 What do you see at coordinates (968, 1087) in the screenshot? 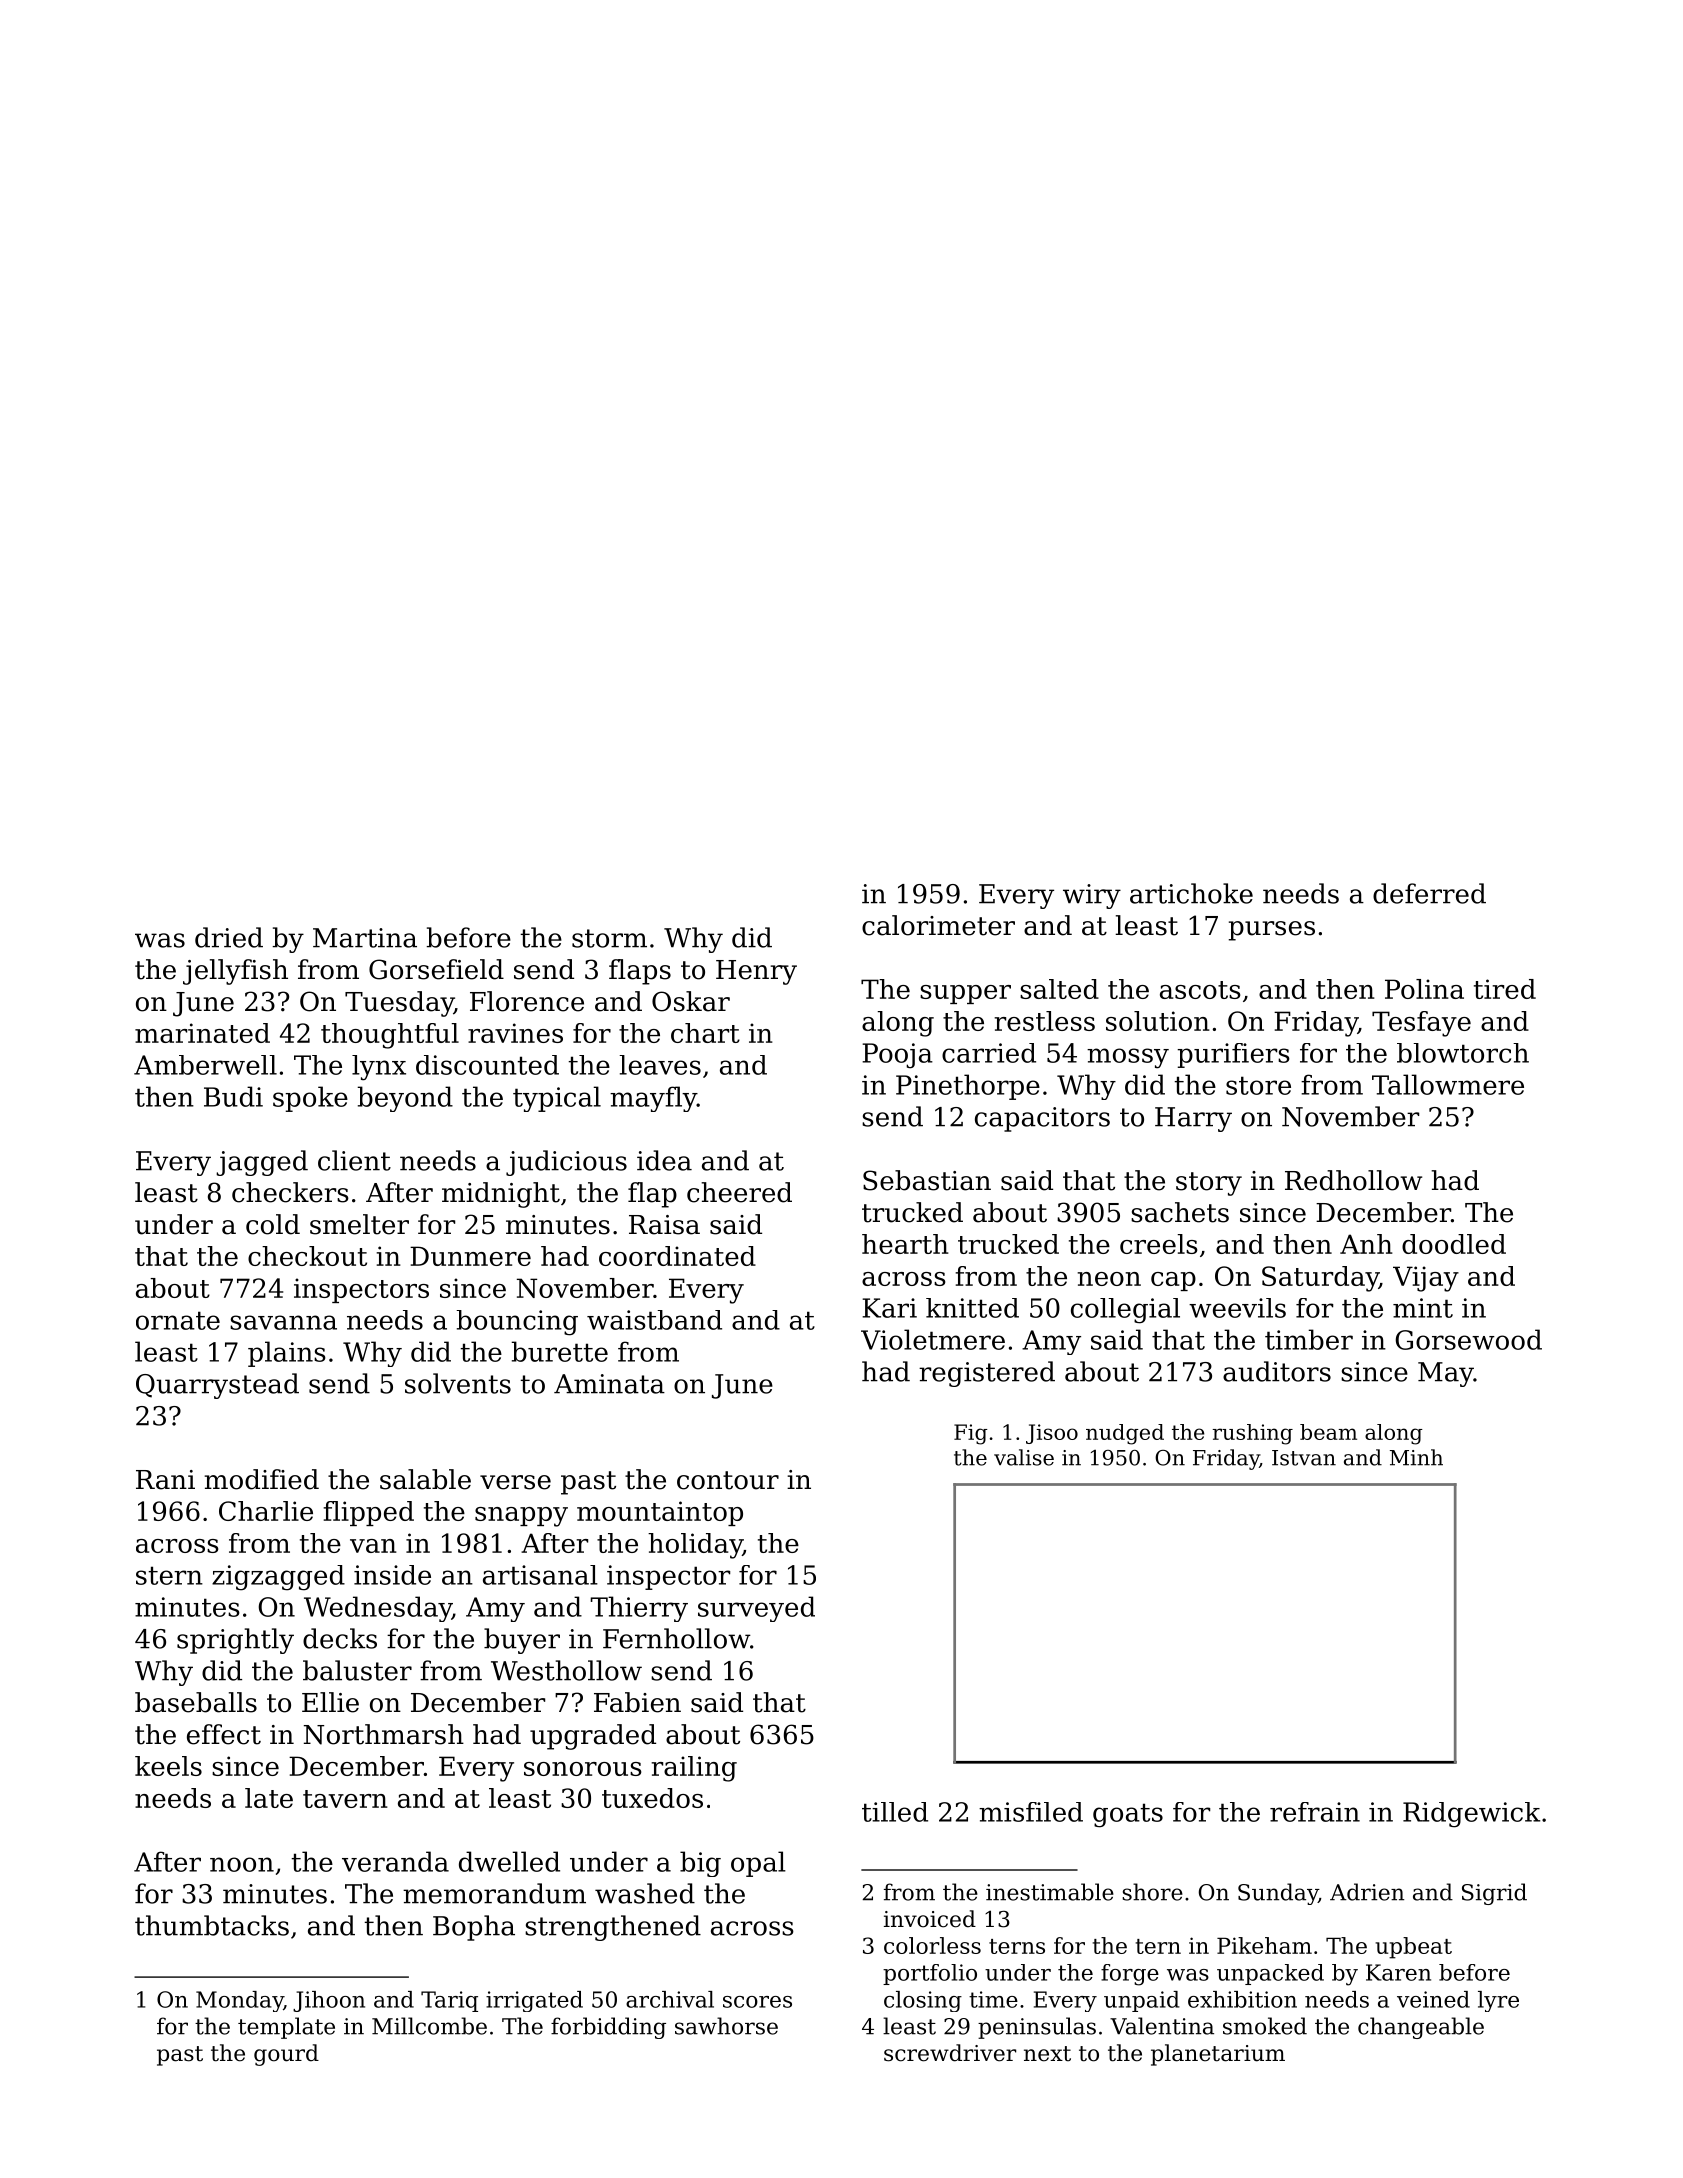
I see `Pinethorpe` at bounding box center [968, 1087].
